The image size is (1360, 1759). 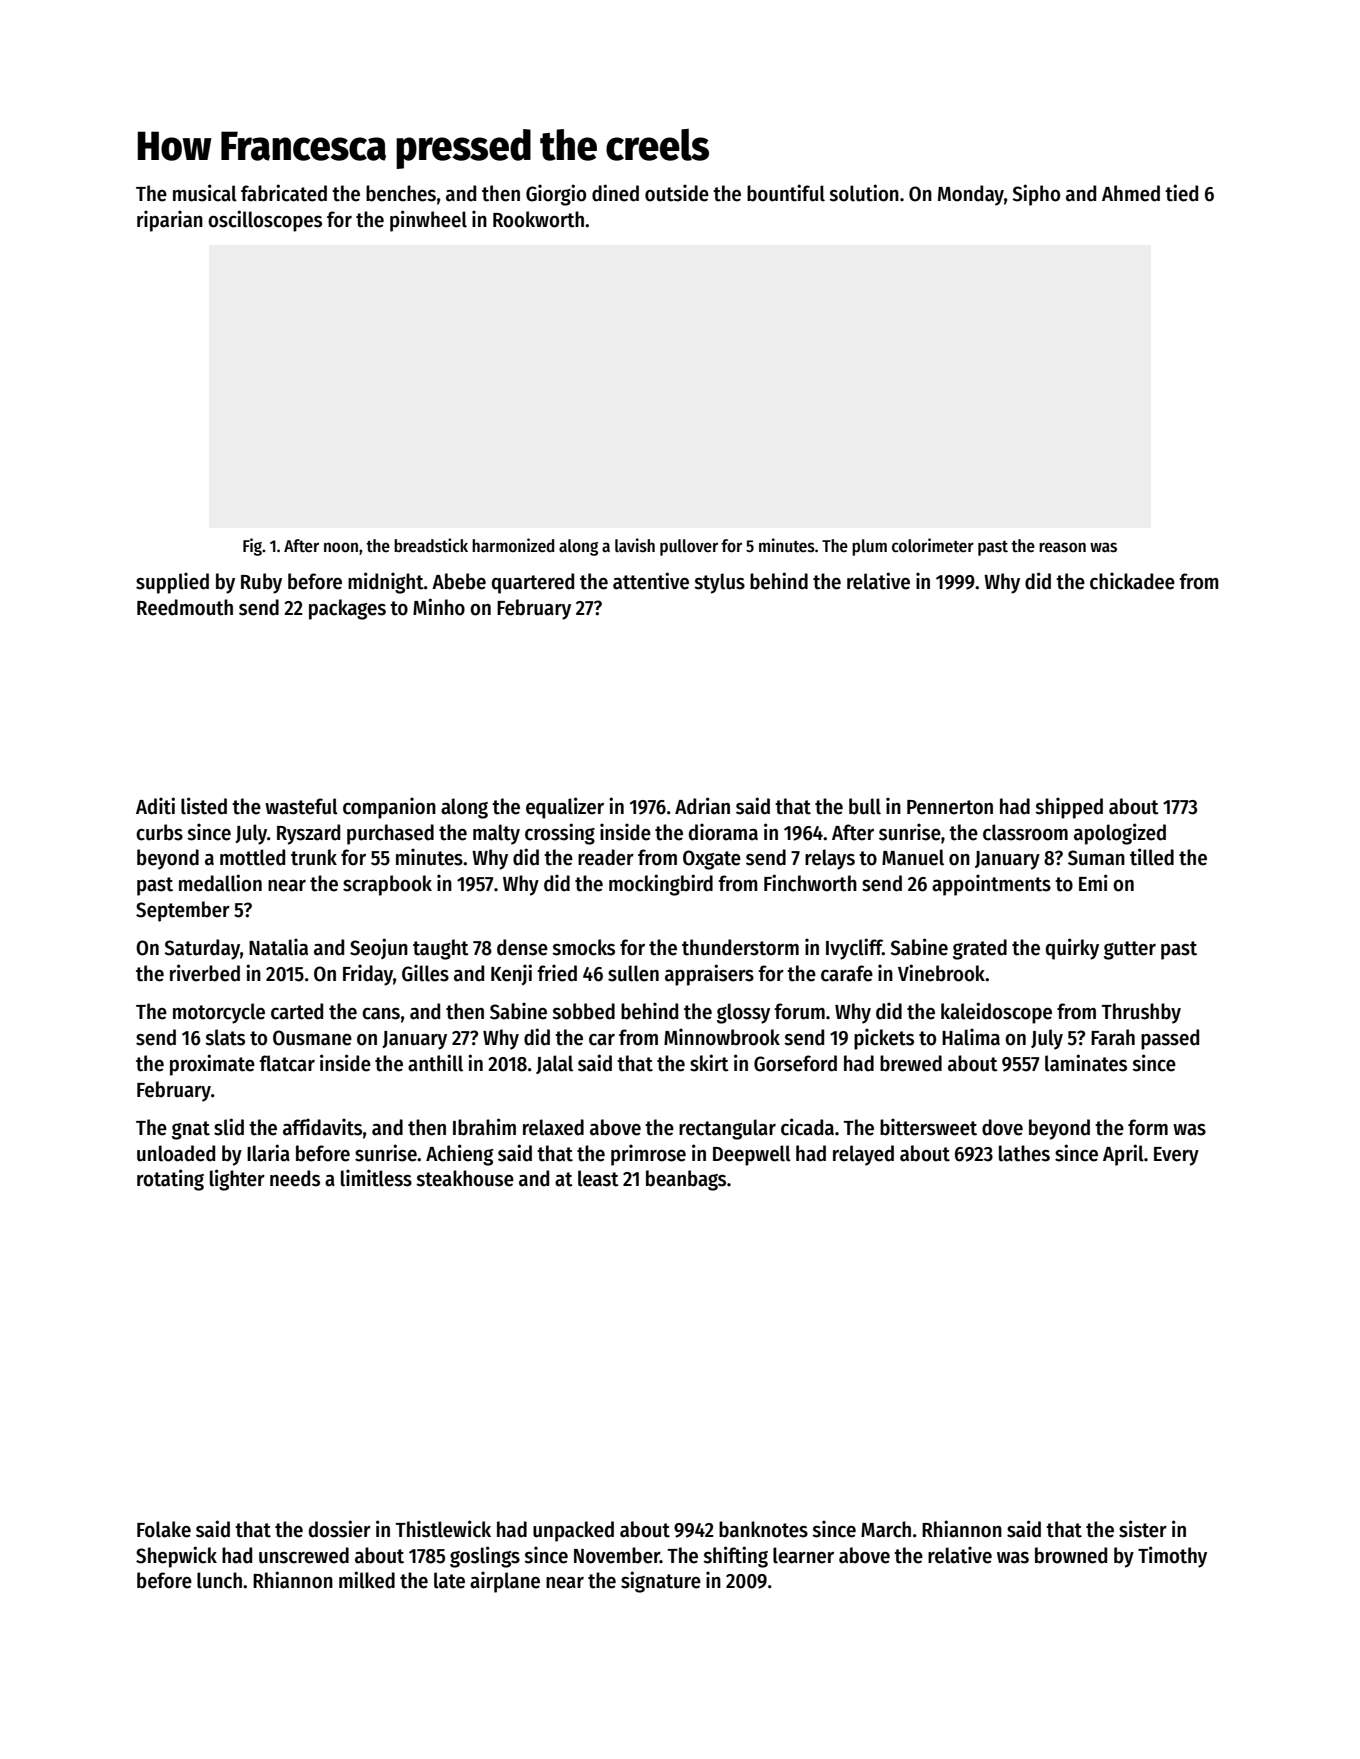 What do you see at coordinates (786, 193) in the document?
I see `bountiful` at bounding box center [786, 193].
